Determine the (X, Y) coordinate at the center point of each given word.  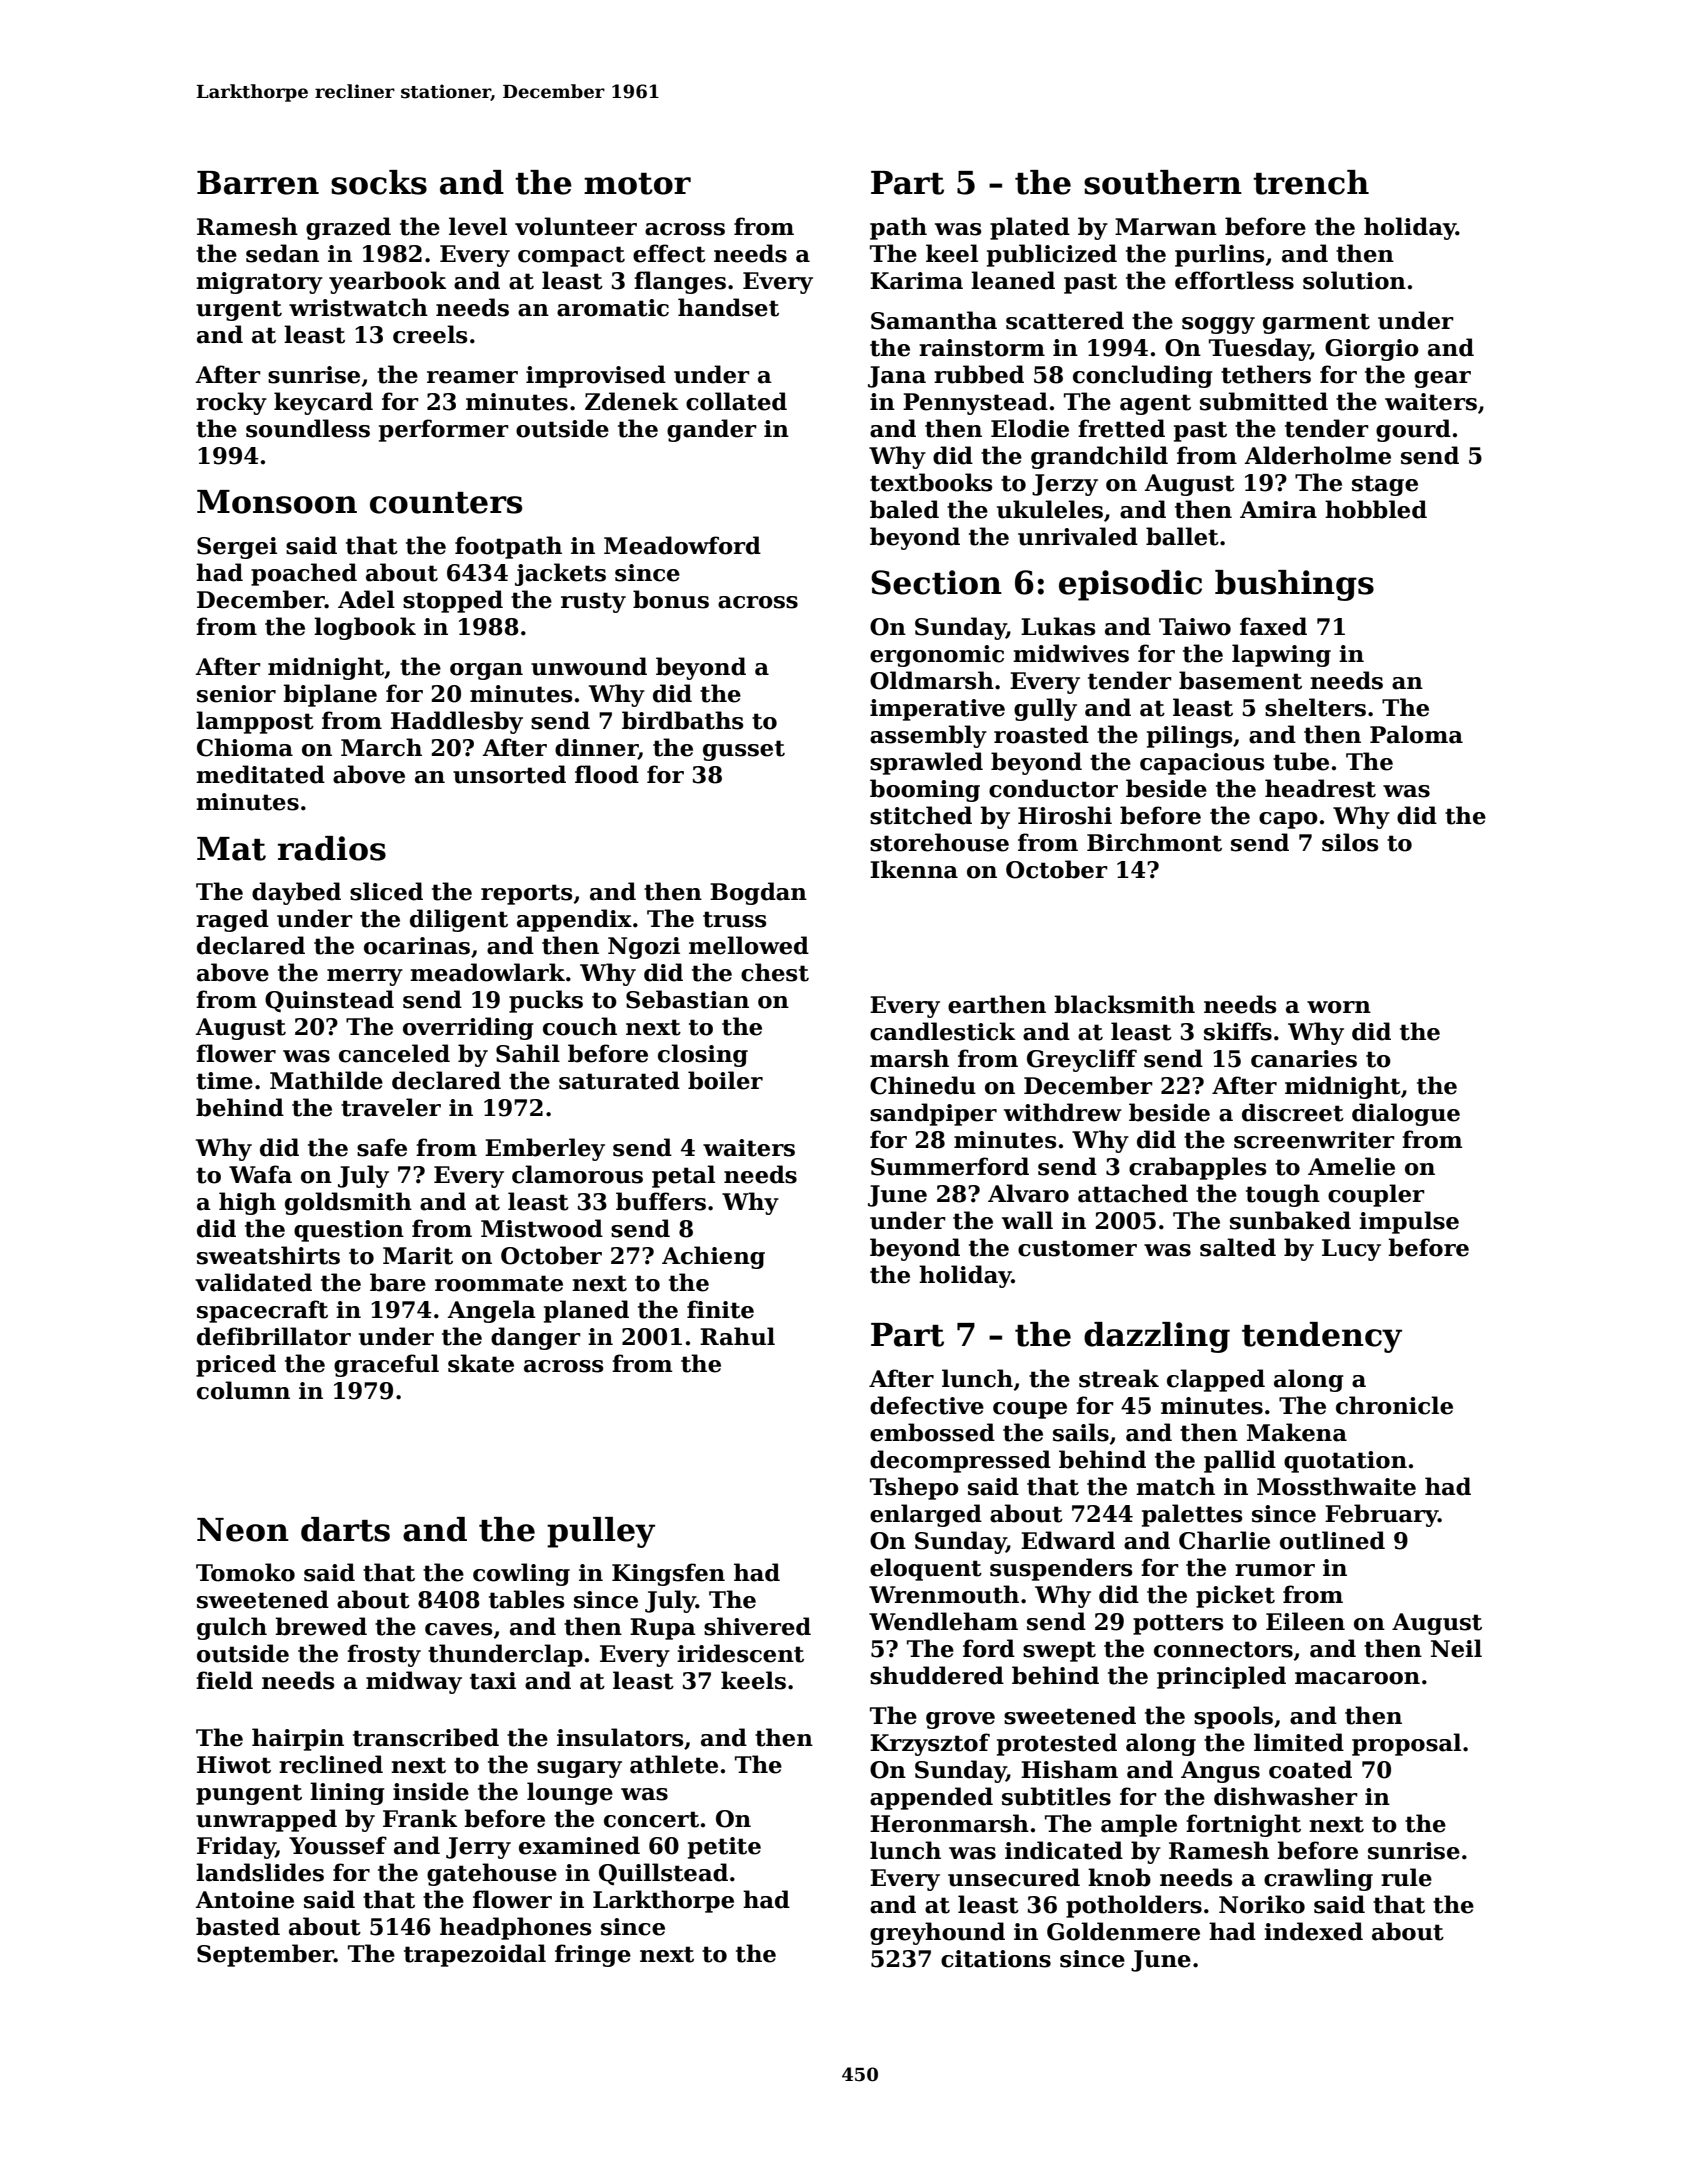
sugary (579, 1769)
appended (931, 1798)
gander (712, 430)
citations (996, 1959)
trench (1311, 182)
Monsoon (277, 502)
